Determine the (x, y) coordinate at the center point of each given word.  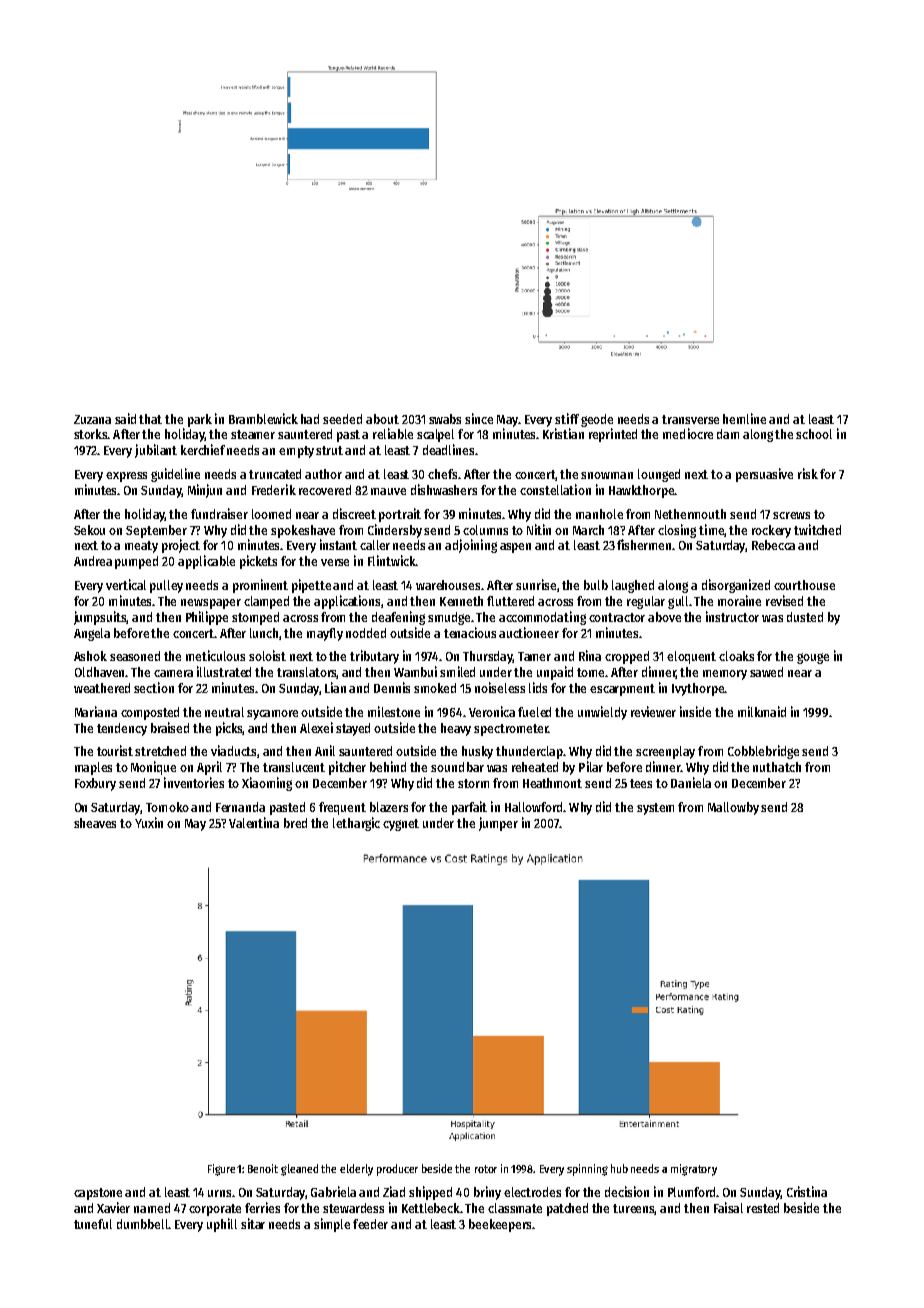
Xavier (113, 1207)
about (382, 419)
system (655, 809)
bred (295, 823)
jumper (498, 824)
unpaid (555, 673)
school (814, 434)
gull (678, 602)
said (125, 418)
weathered (102, 688)
